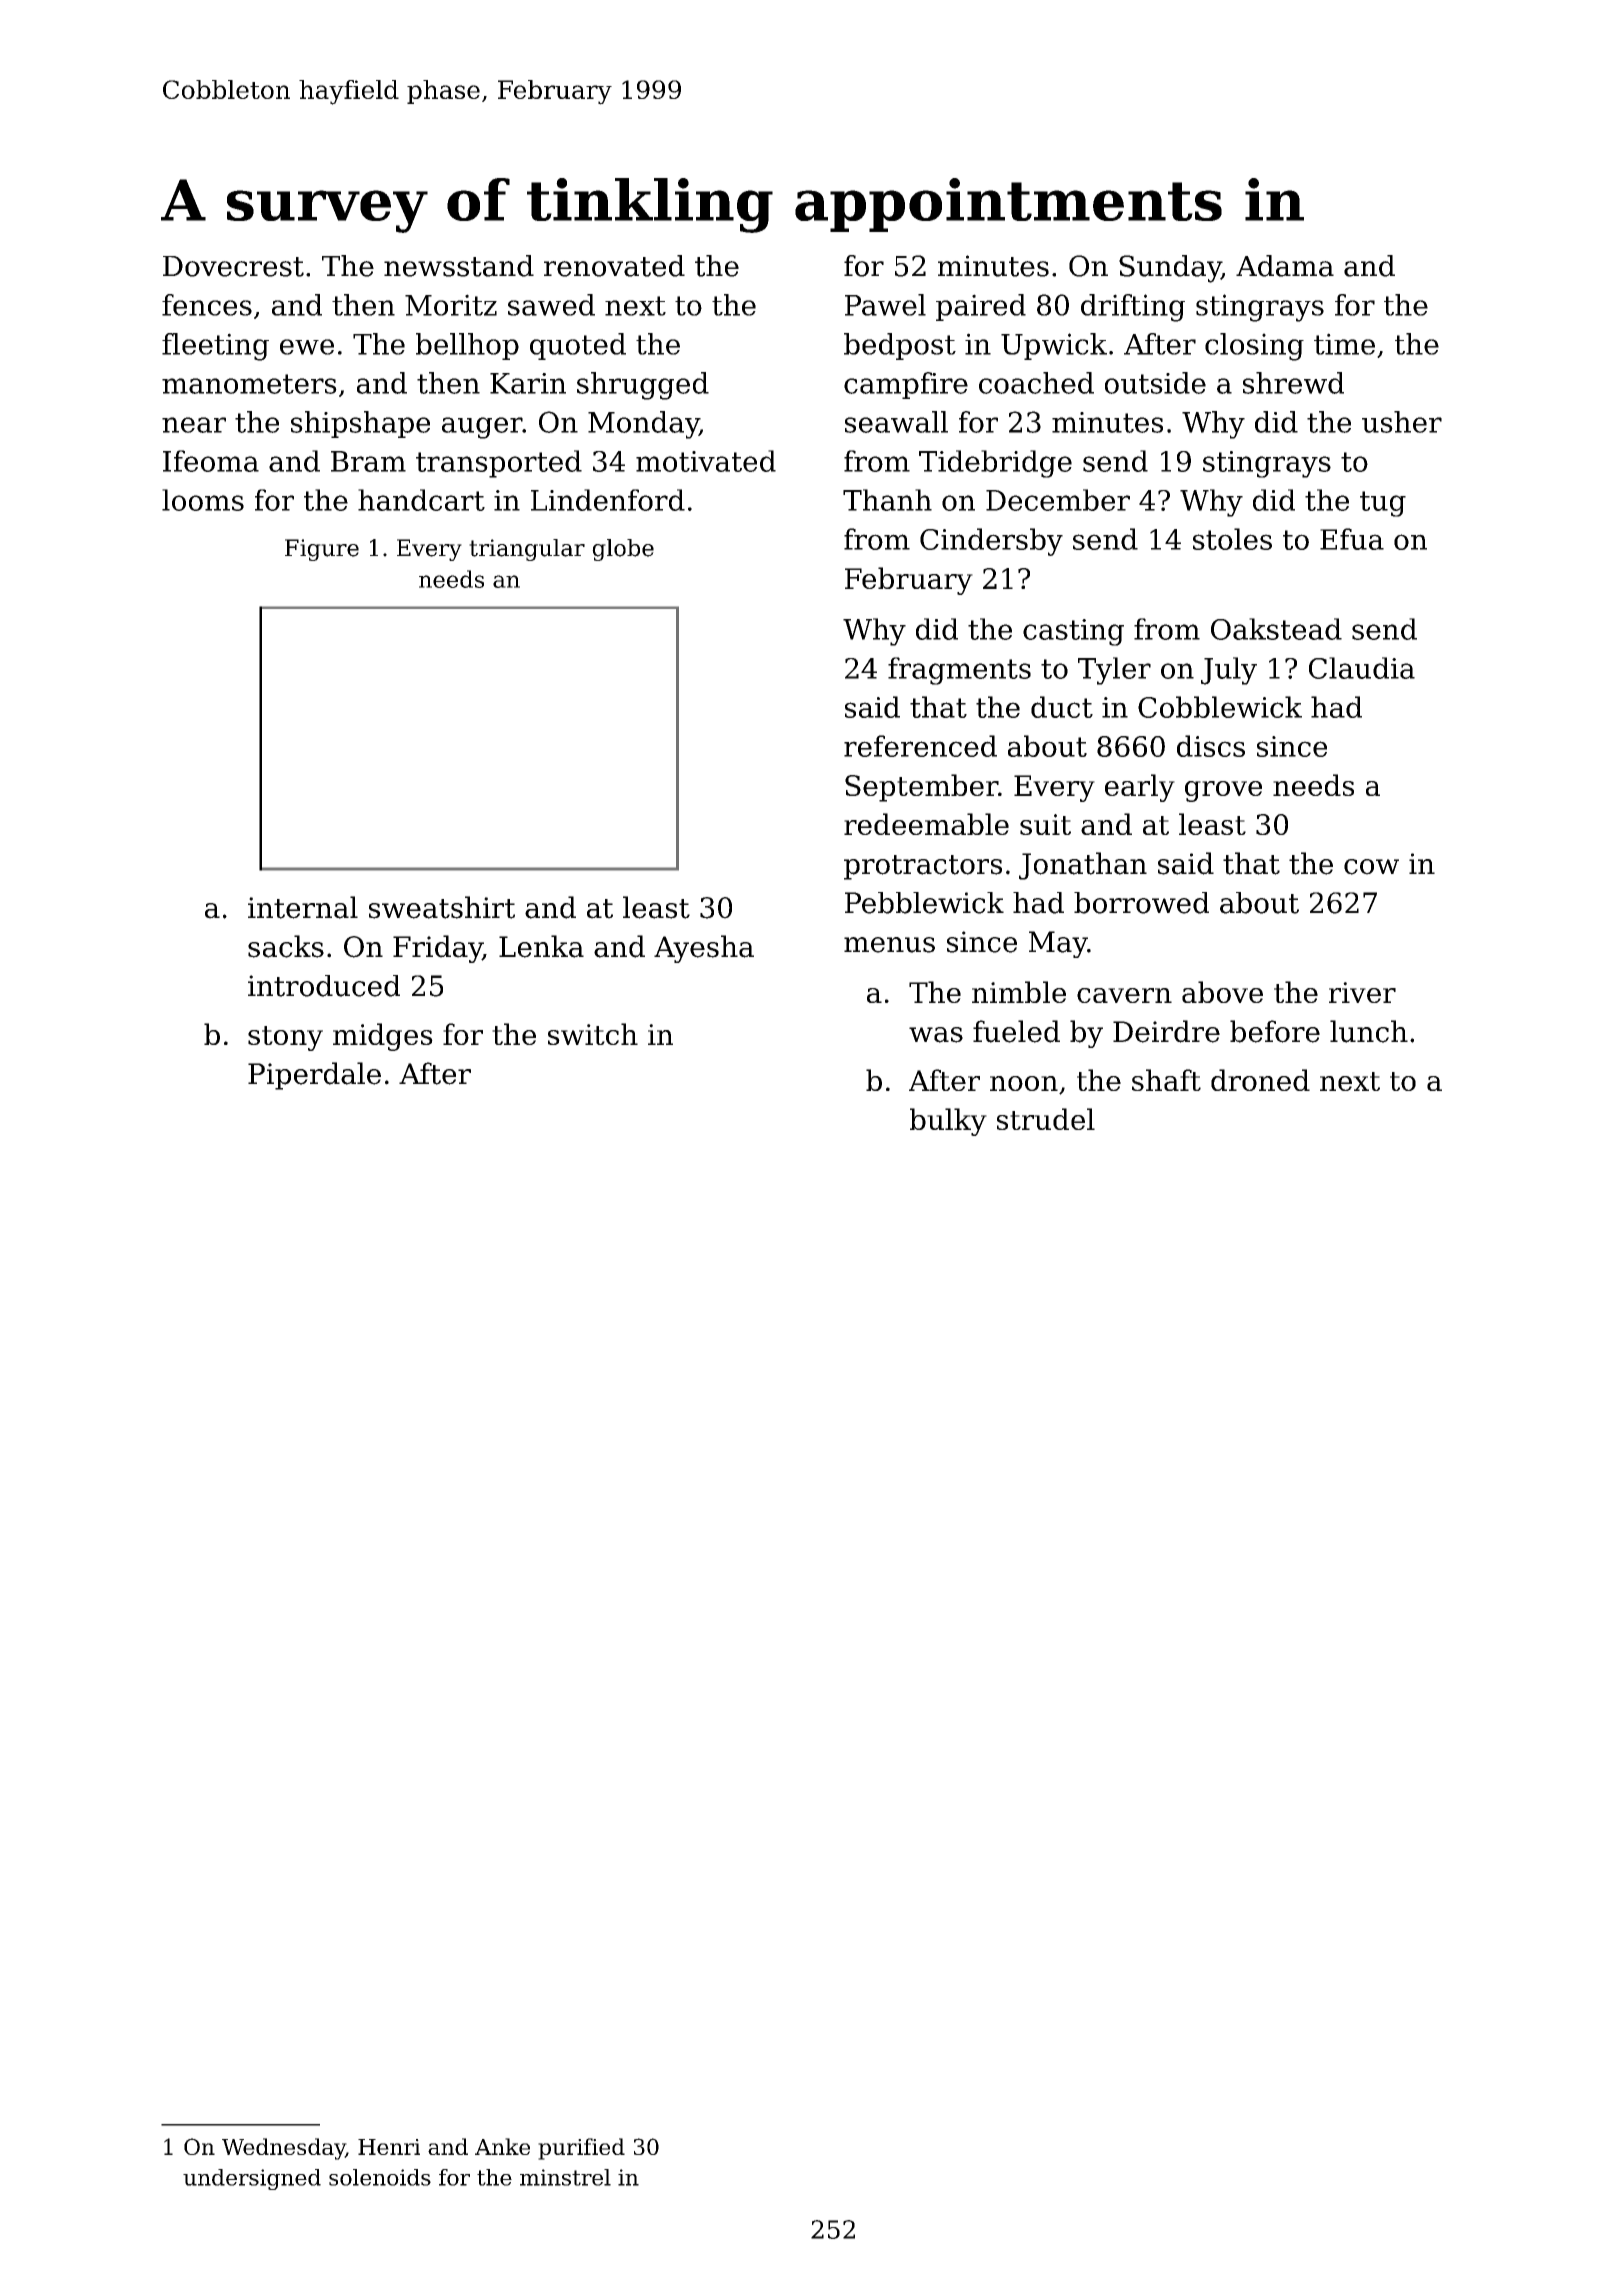  I want to click on solenoids, so click(380, 2177).
